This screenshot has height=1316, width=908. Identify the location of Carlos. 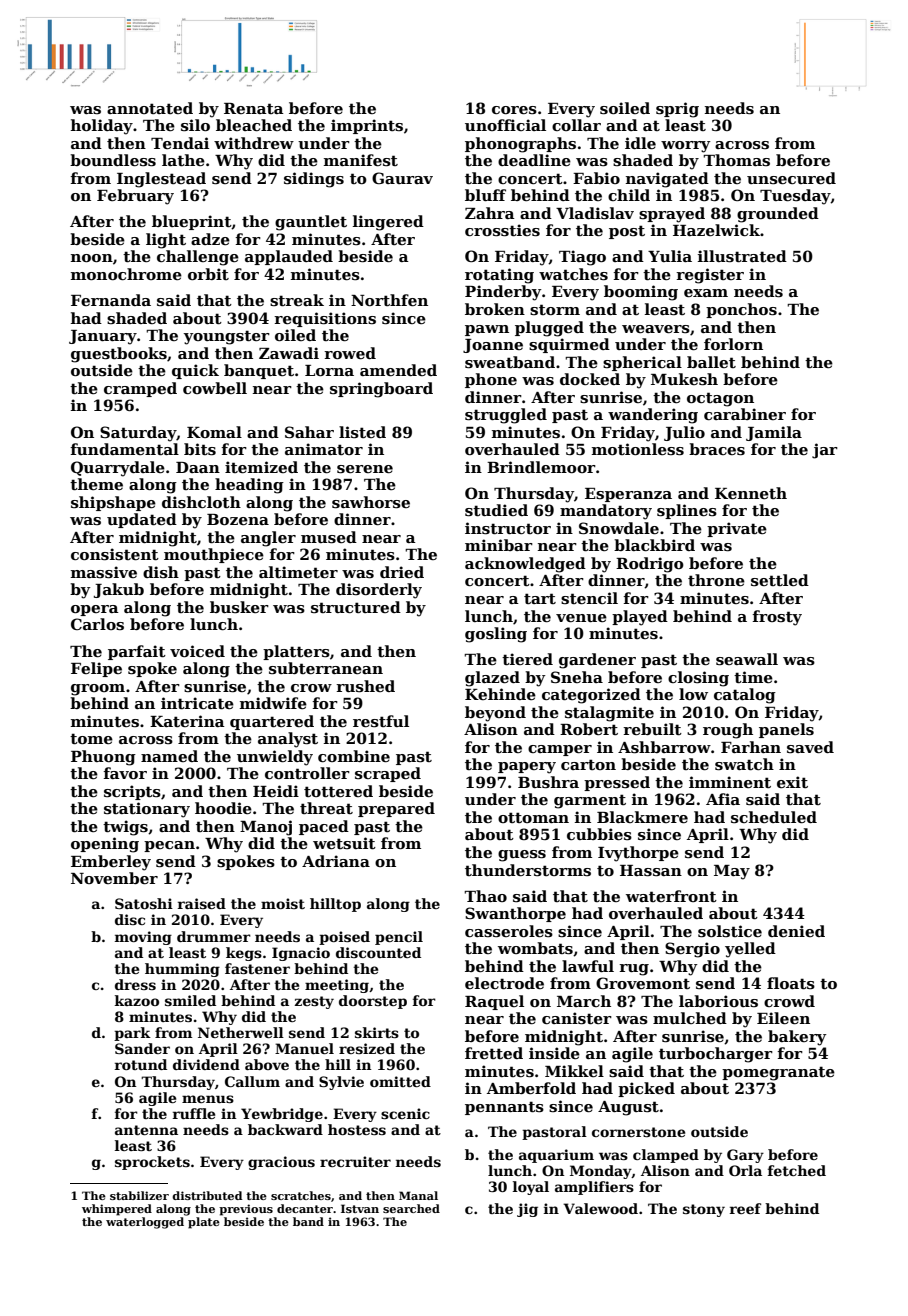
(97, 624).
